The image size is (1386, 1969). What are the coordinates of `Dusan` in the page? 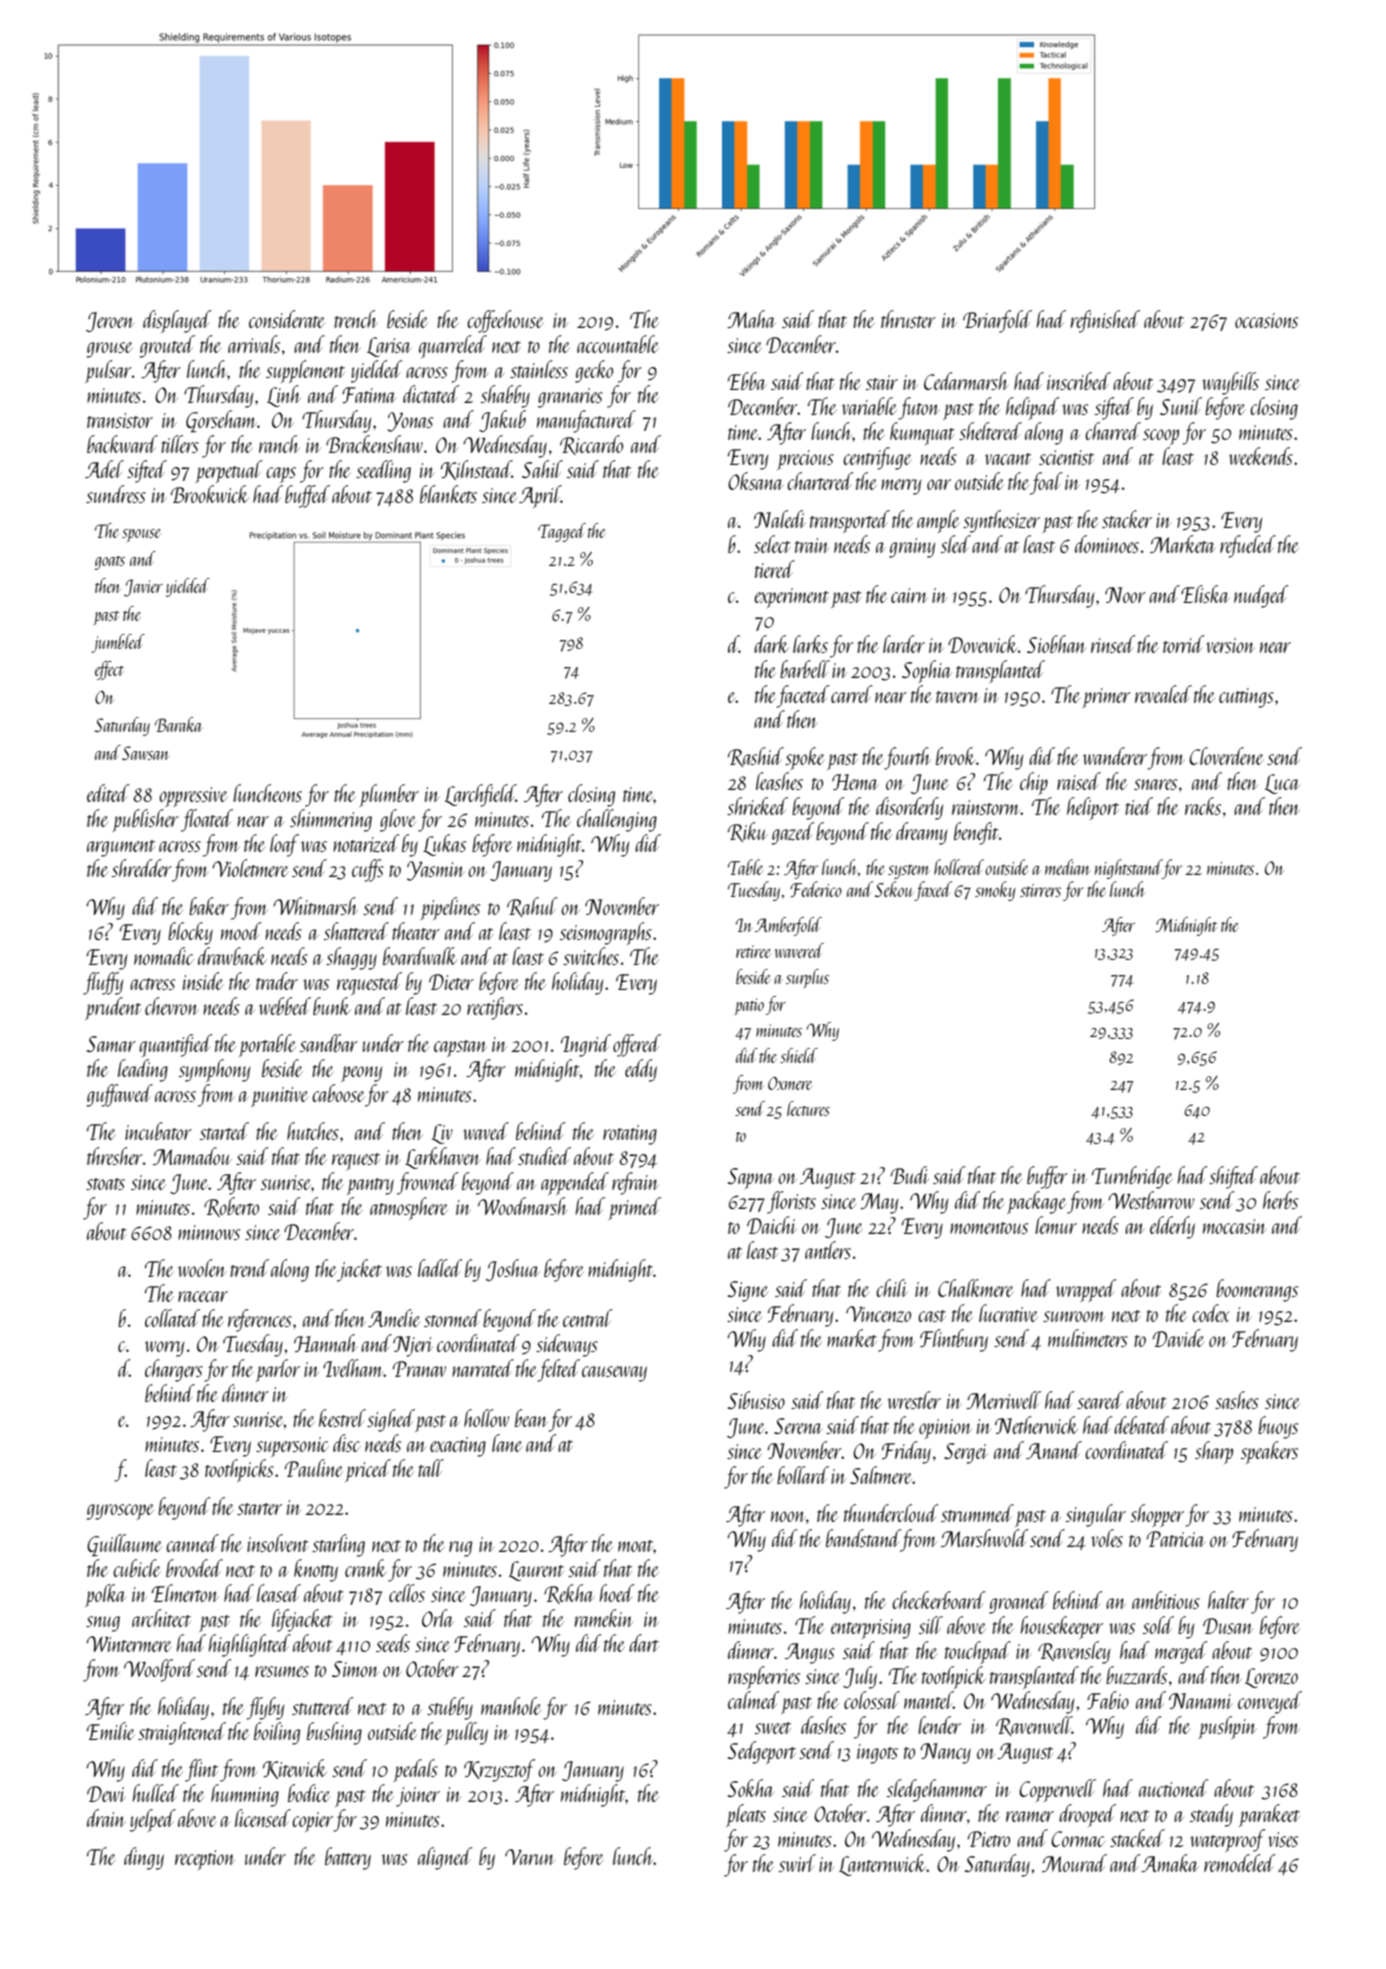 It's located at (1228, 1626).
